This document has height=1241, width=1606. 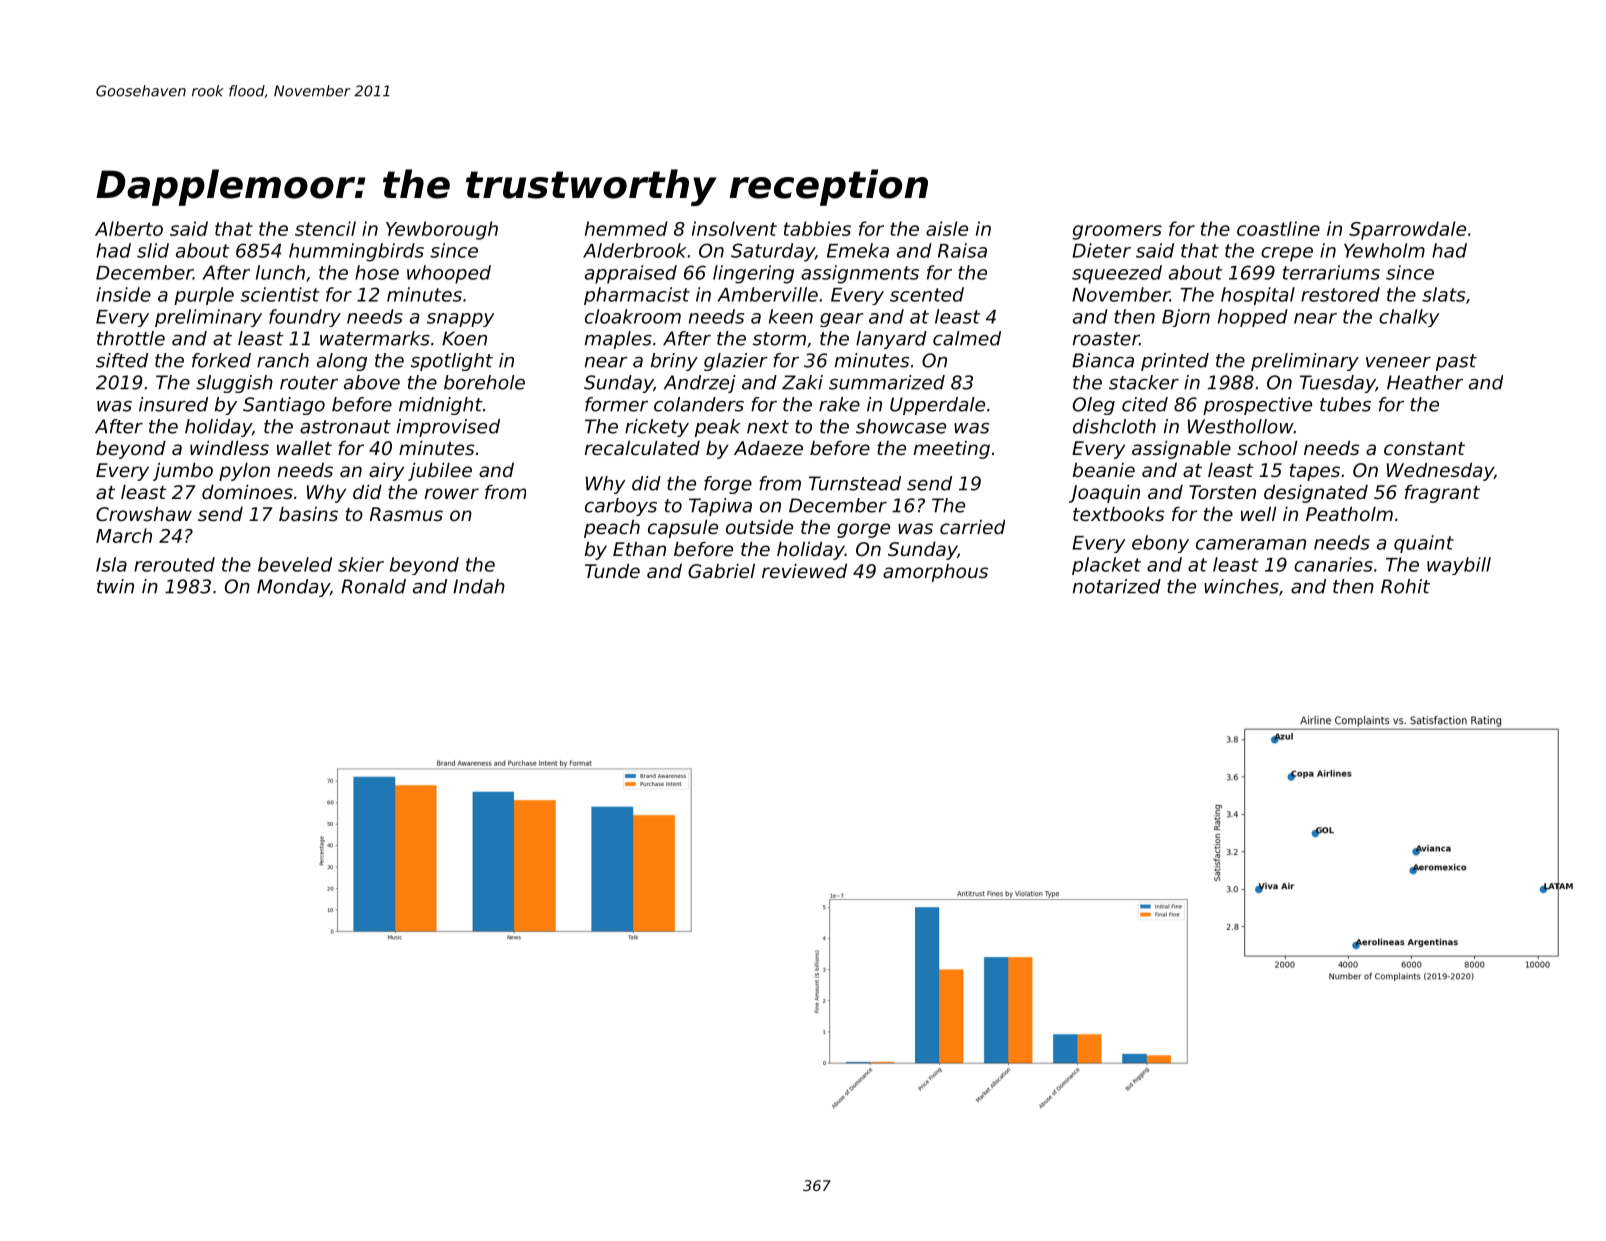 I want to click on slid, so click(x=153, y=250).
